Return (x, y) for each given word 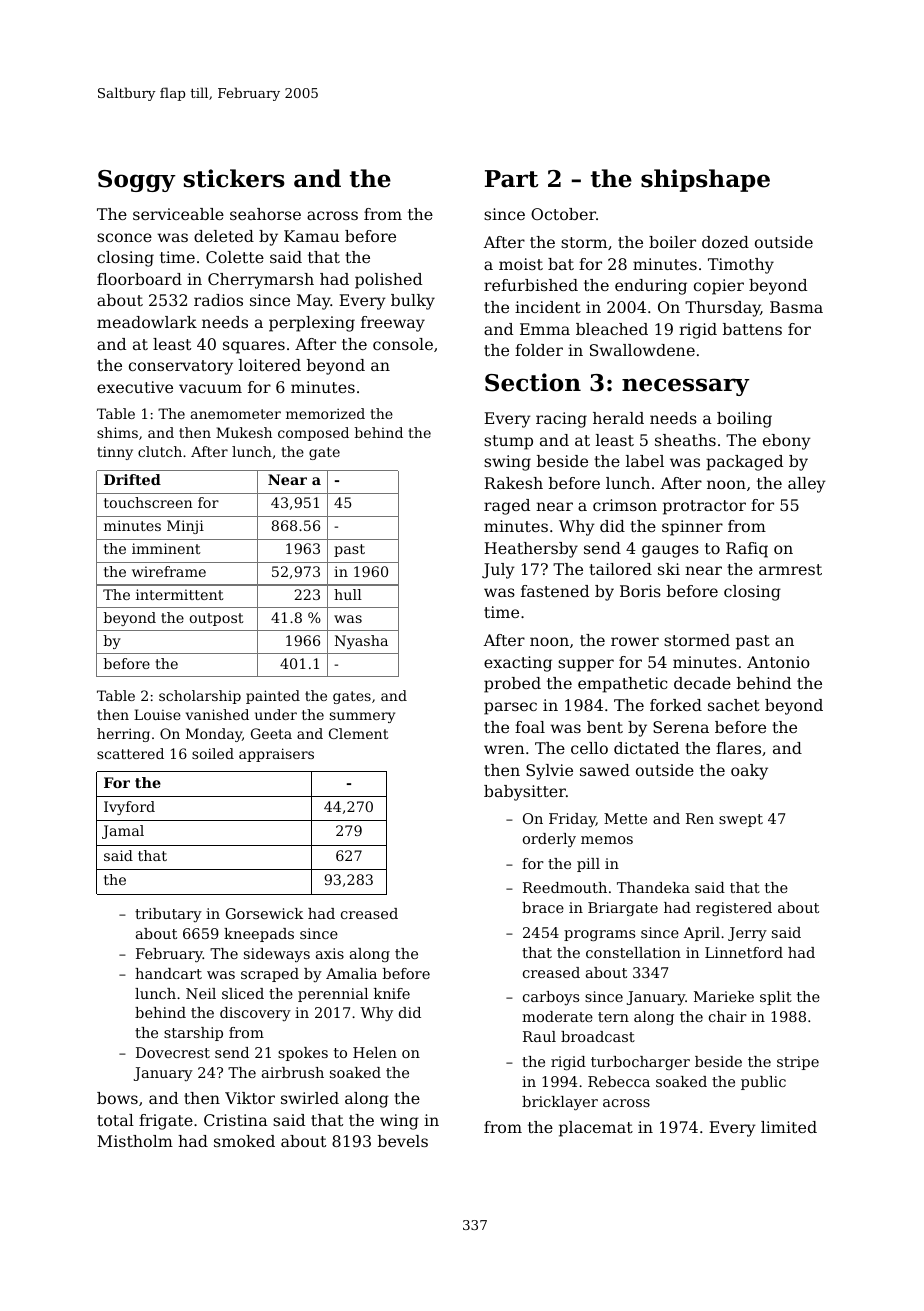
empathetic (622, 685)
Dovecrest (173, 1052)
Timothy (741, 266)
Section (533, 382)
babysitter (525, 793)
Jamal (123, 832)
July (498, 571)
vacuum (210, 388)
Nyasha (361, 642)
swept (741, 820)
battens (752, 329)
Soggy (137, 181)
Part (512, 179)
